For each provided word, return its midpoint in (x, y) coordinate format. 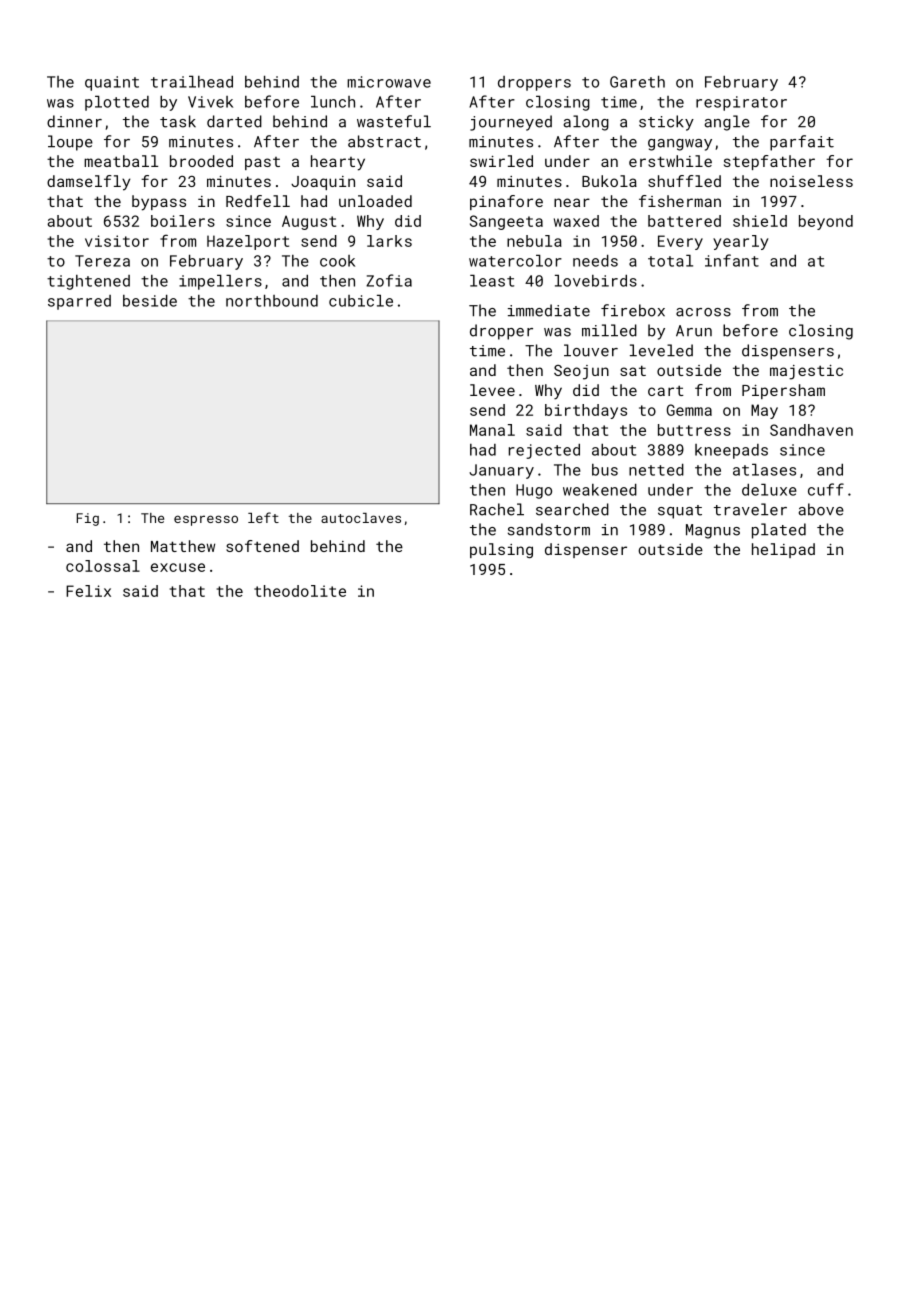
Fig (88, 519)
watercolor (515, 261)
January (501, 471)
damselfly (88, 183)
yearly (741, 242)
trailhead (192, 82)
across (703, 312)
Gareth (637, 82)
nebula (534, 241)
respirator (741, 103)
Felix (88, 591)
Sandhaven (811, 430)
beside (150, 301)
